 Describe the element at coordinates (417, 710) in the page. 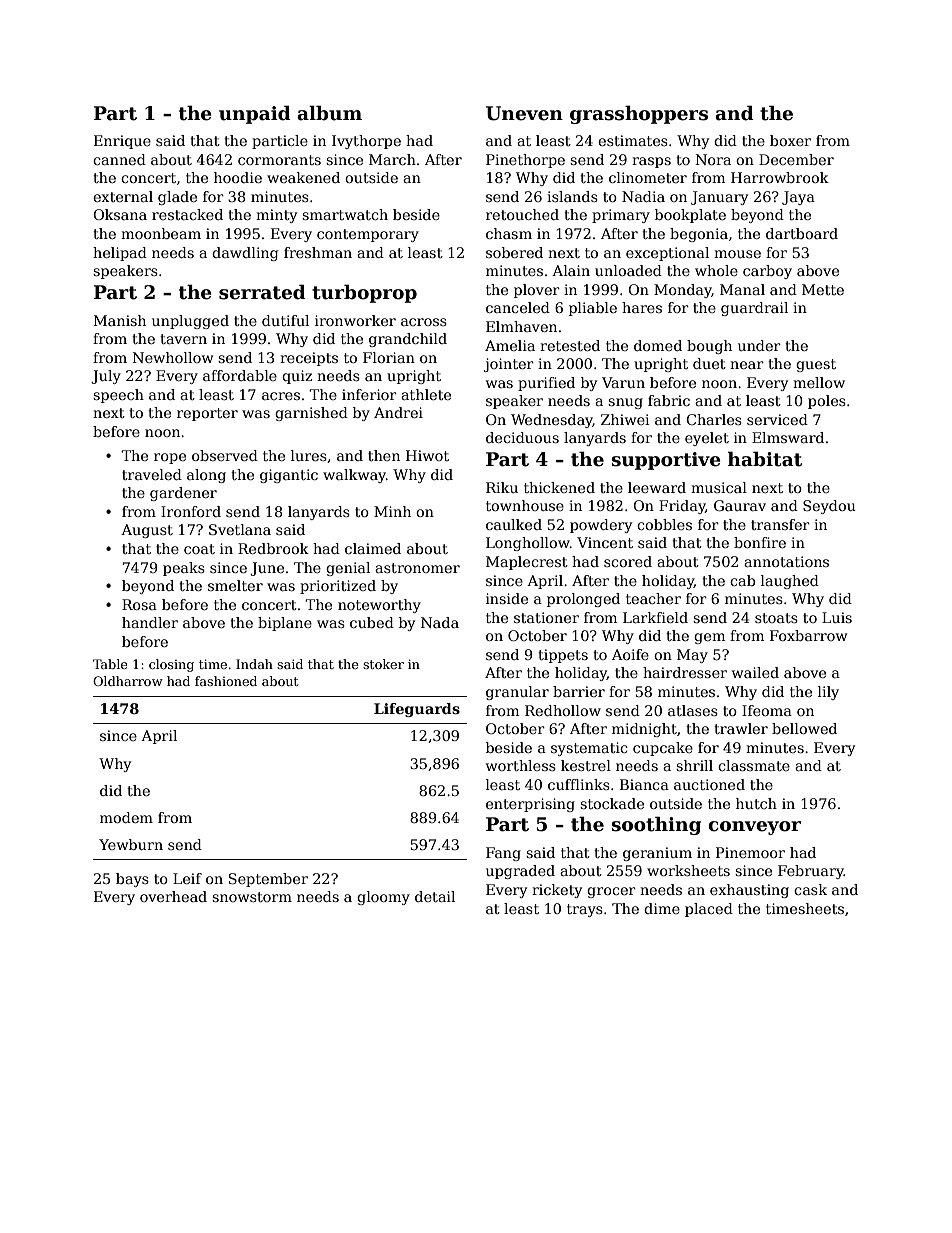

I see `Lifeguards` at that location.
